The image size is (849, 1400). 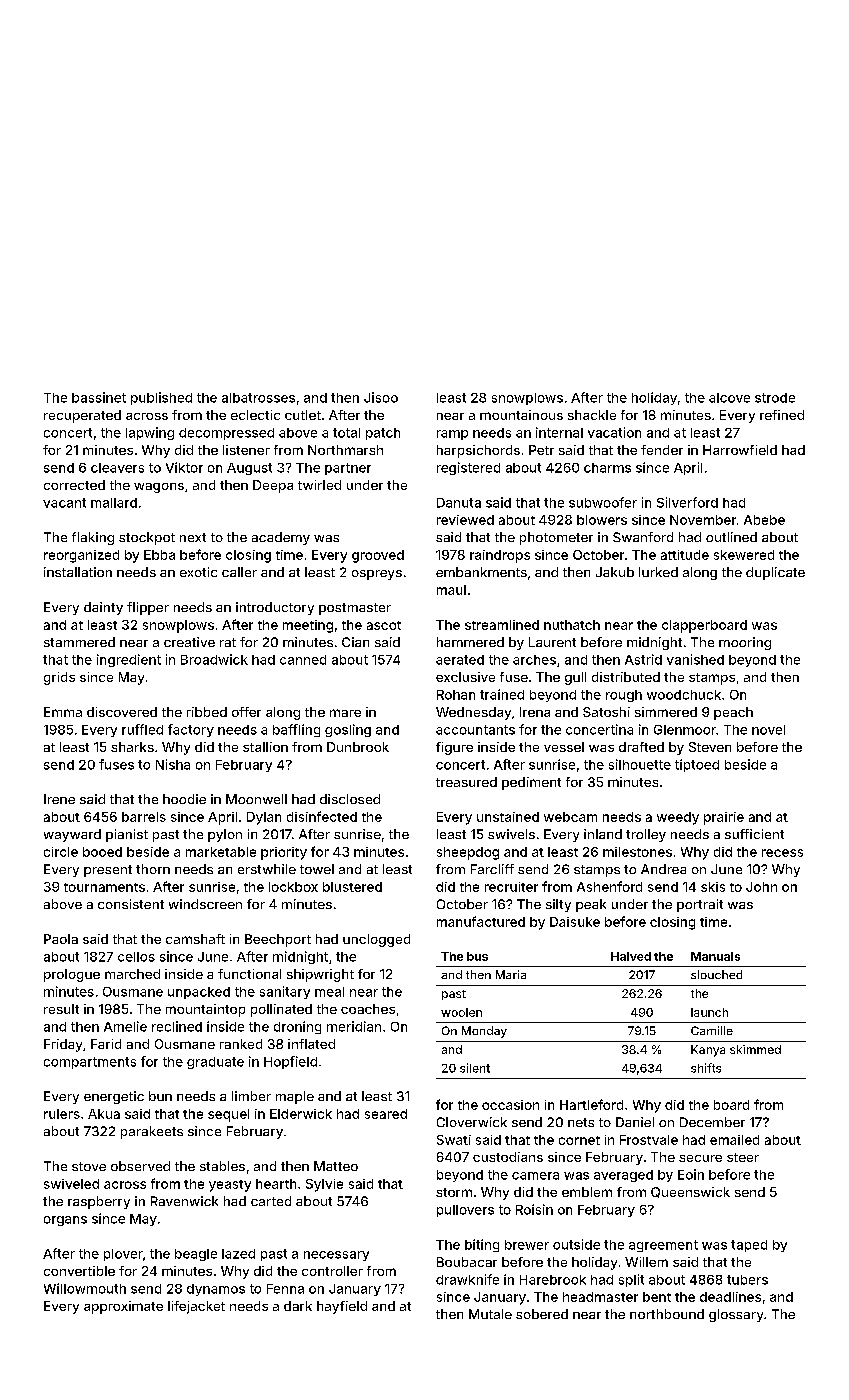 What do you see at coordinates (63, 712) in the image?
I see `Emma` at bounding box center [63, 712].
